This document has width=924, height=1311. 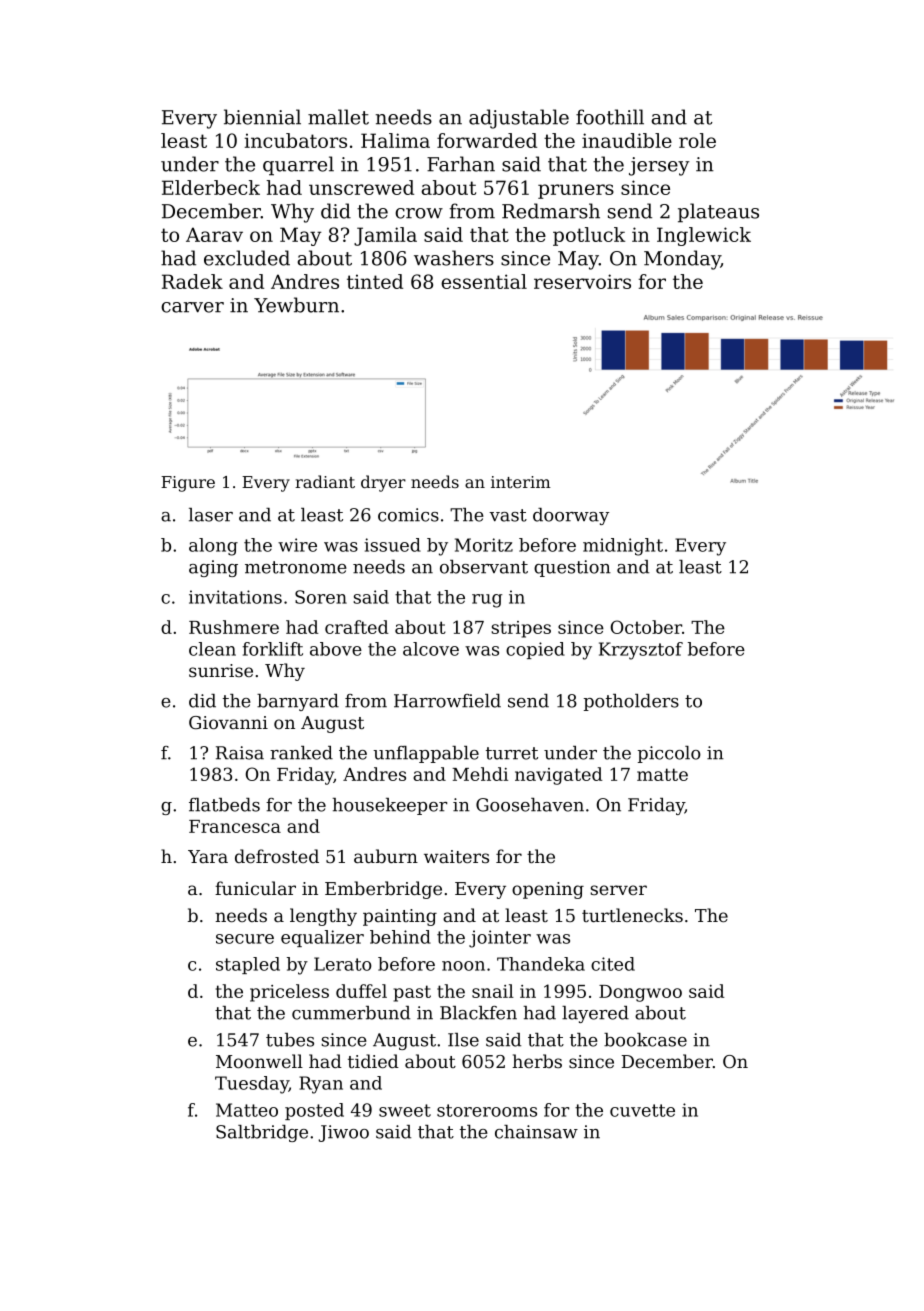 I want to click on jersey, so click(x=659, y=166).
